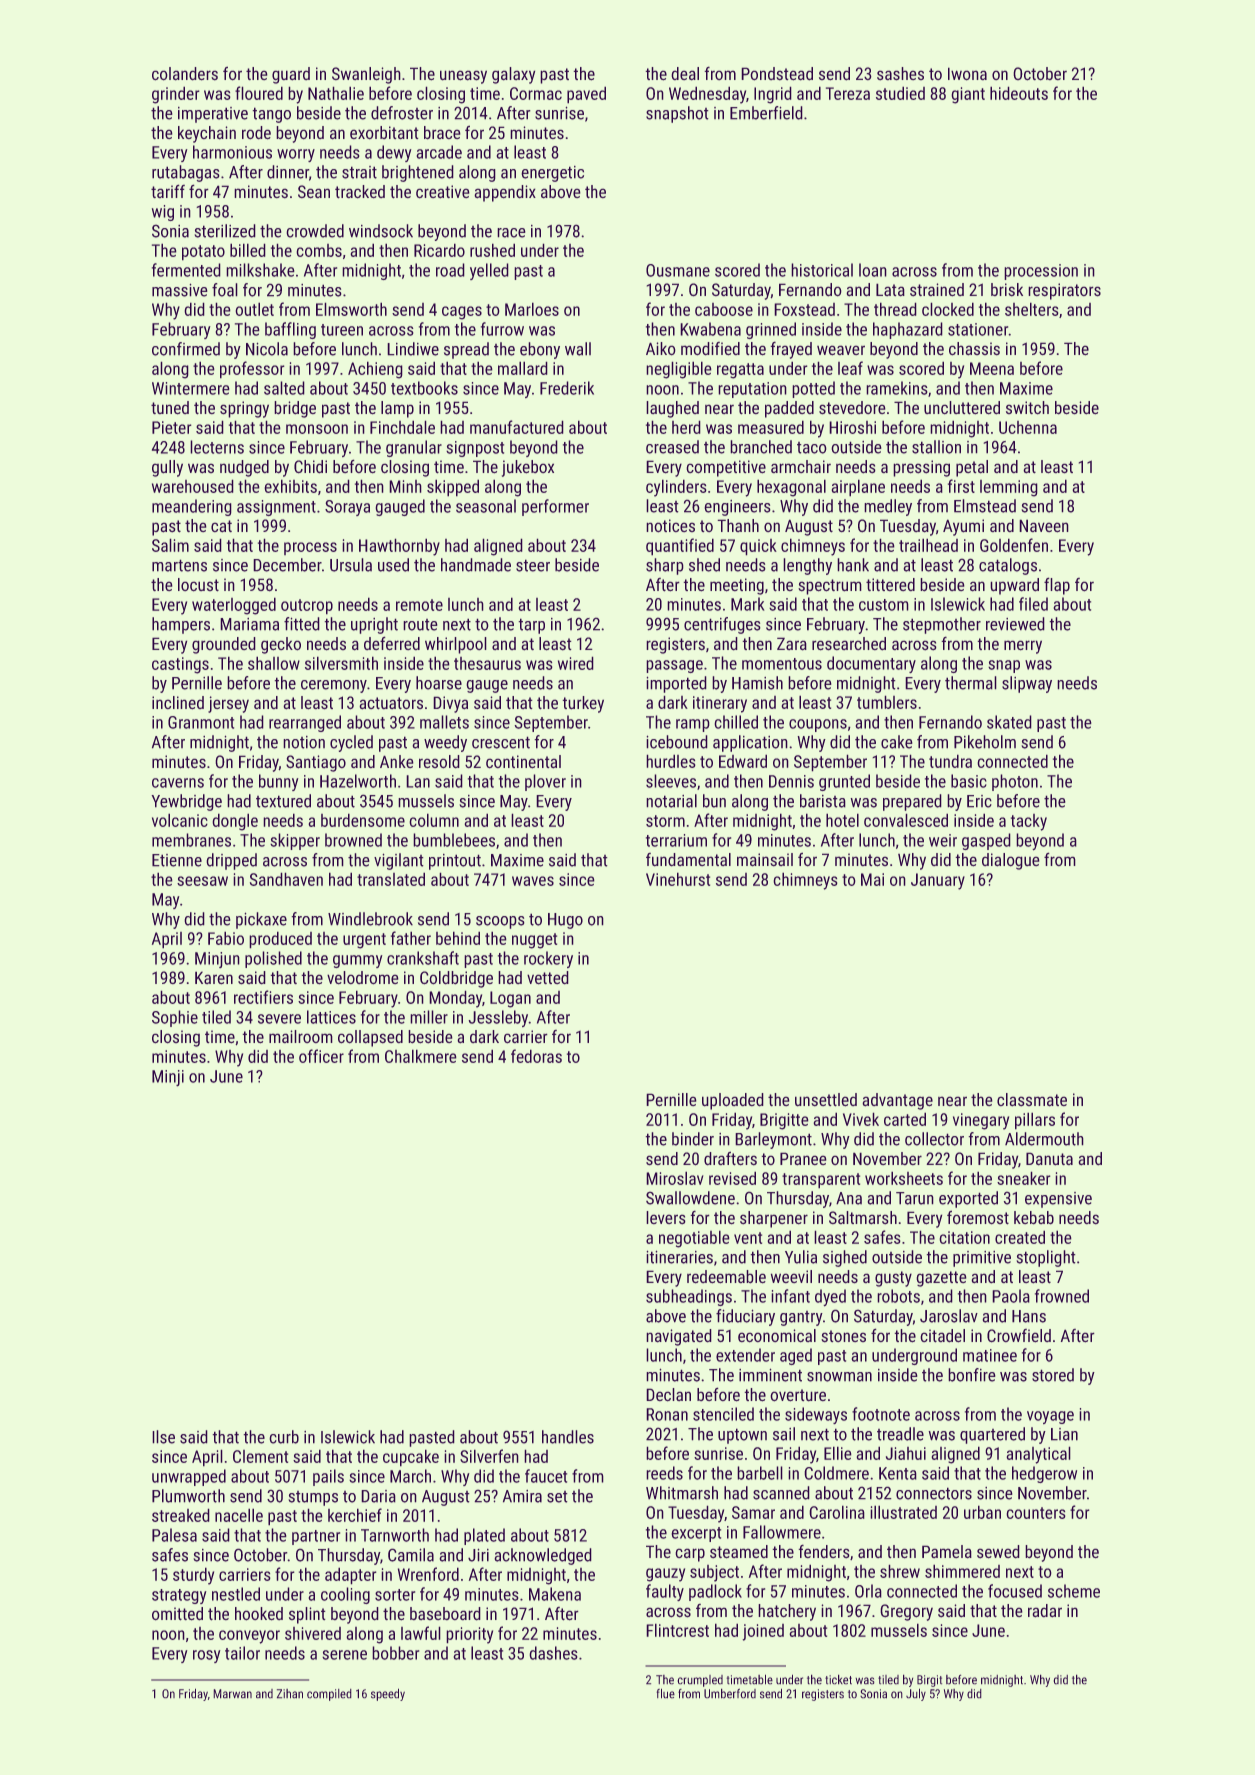 This screenshot has width=1255, height=1775. What do you see at coordinates (1019, 93) in the screenshot?
I see `hideouts` at bounding box center [1019, 93].
